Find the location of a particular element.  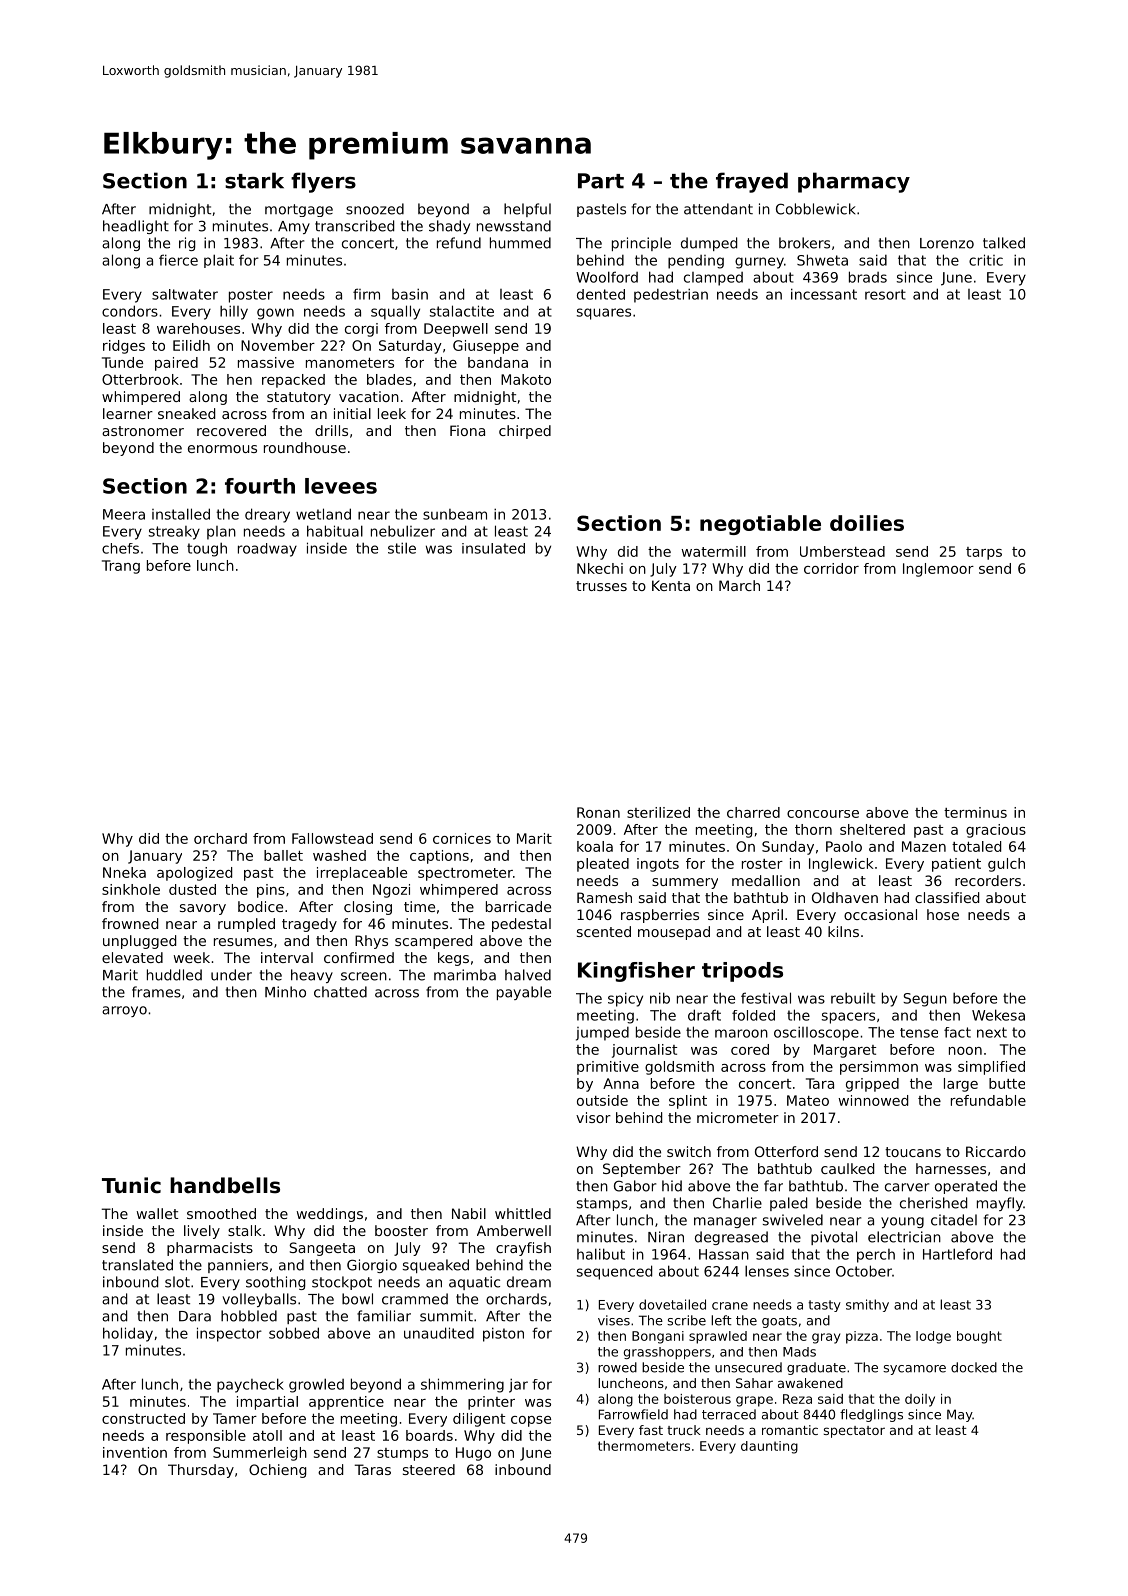

critic is located at coordinates (986, 260).
